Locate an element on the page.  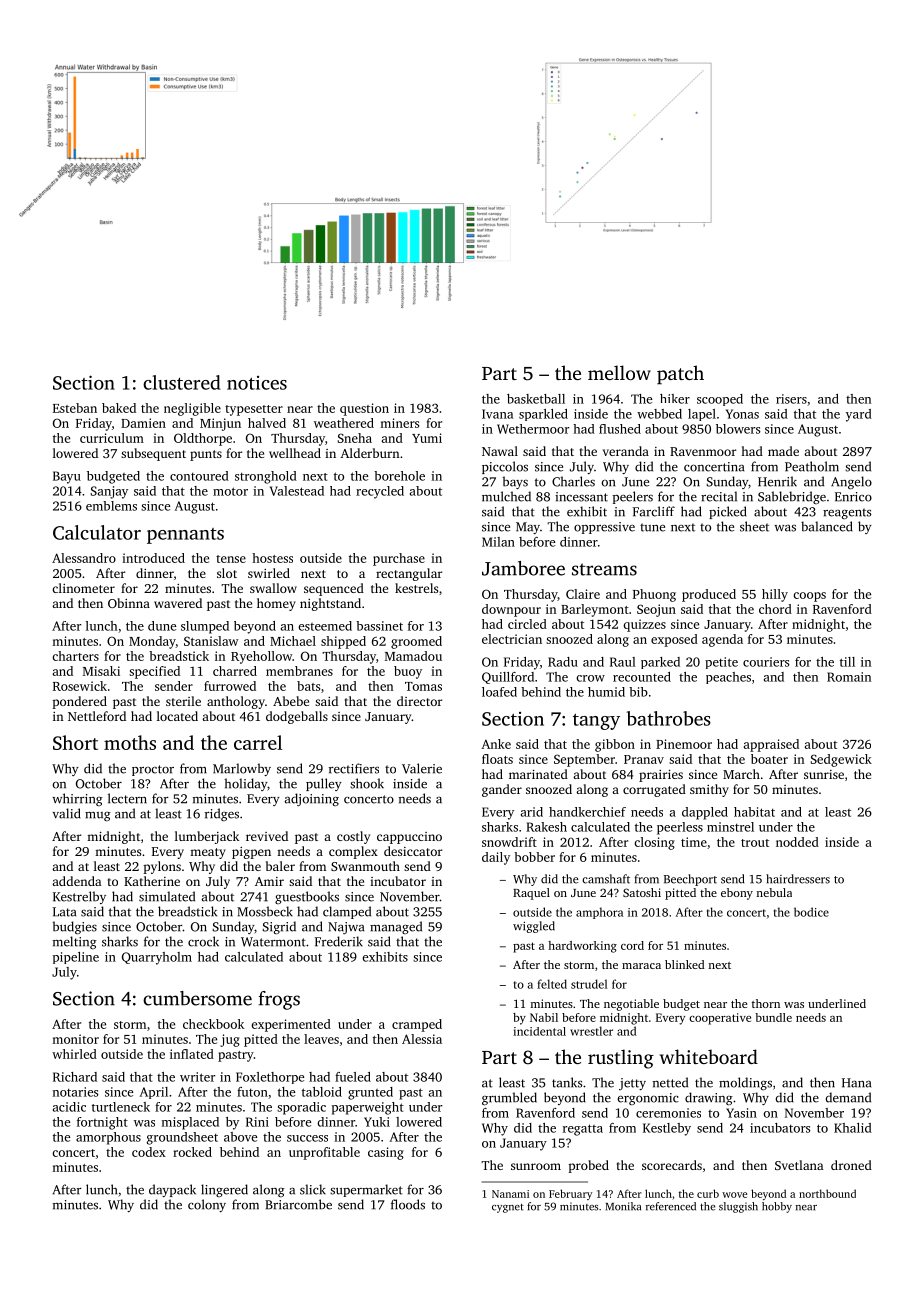
misplaced is located at coordinates (190, 1123).
